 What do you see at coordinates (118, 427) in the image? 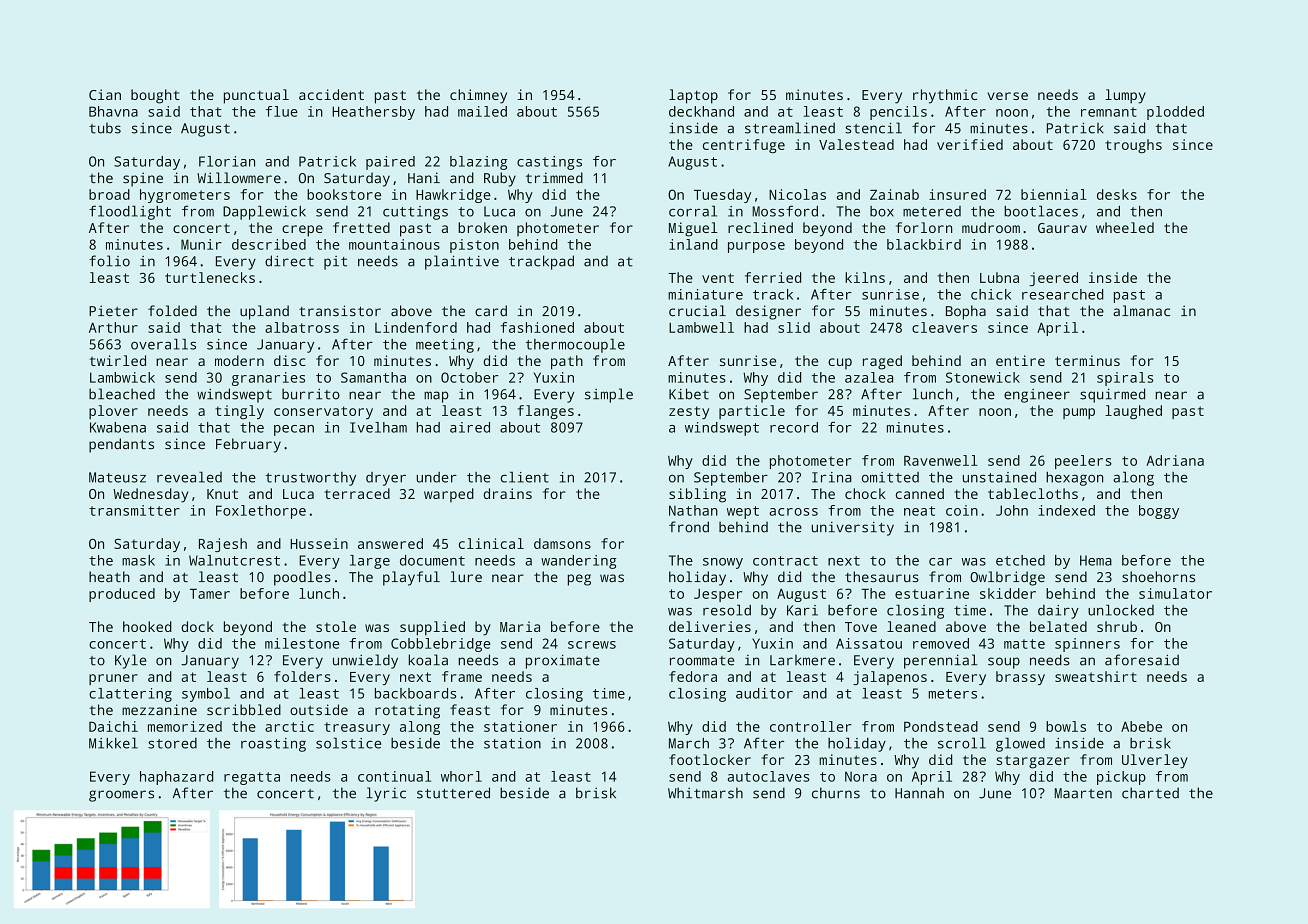
I see `Kwabena` at bounding box center [118, 427].
